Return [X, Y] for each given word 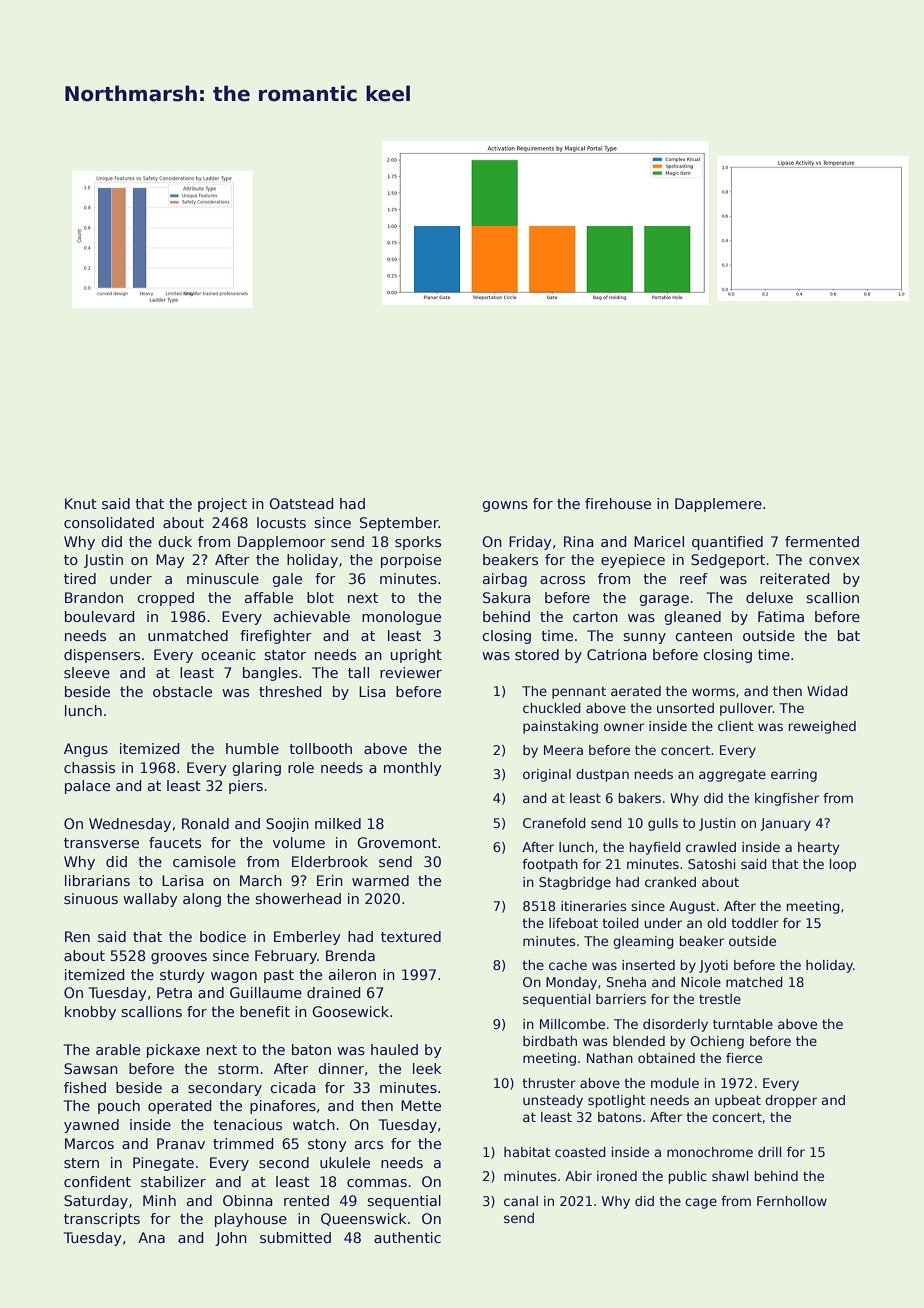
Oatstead [301, 503]
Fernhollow [792, 1201]
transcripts [102, 1220]
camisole [204, 861]
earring [794, 775]
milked [338, 823]
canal [521, 1201]
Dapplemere [718, 505]
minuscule [223, 578]
